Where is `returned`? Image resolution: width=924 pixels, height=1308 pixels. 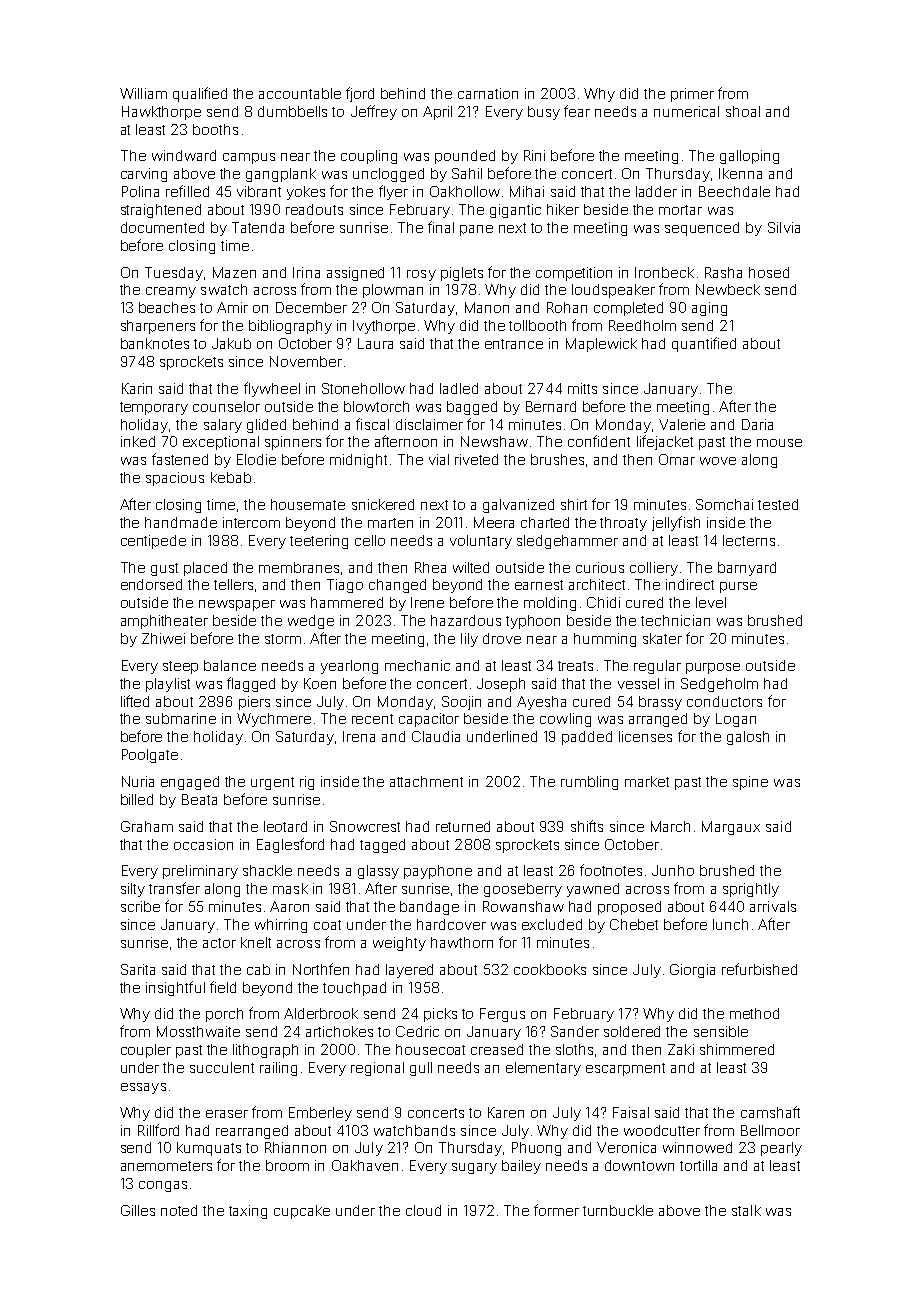
returned is located at coordinates (463, 826).
